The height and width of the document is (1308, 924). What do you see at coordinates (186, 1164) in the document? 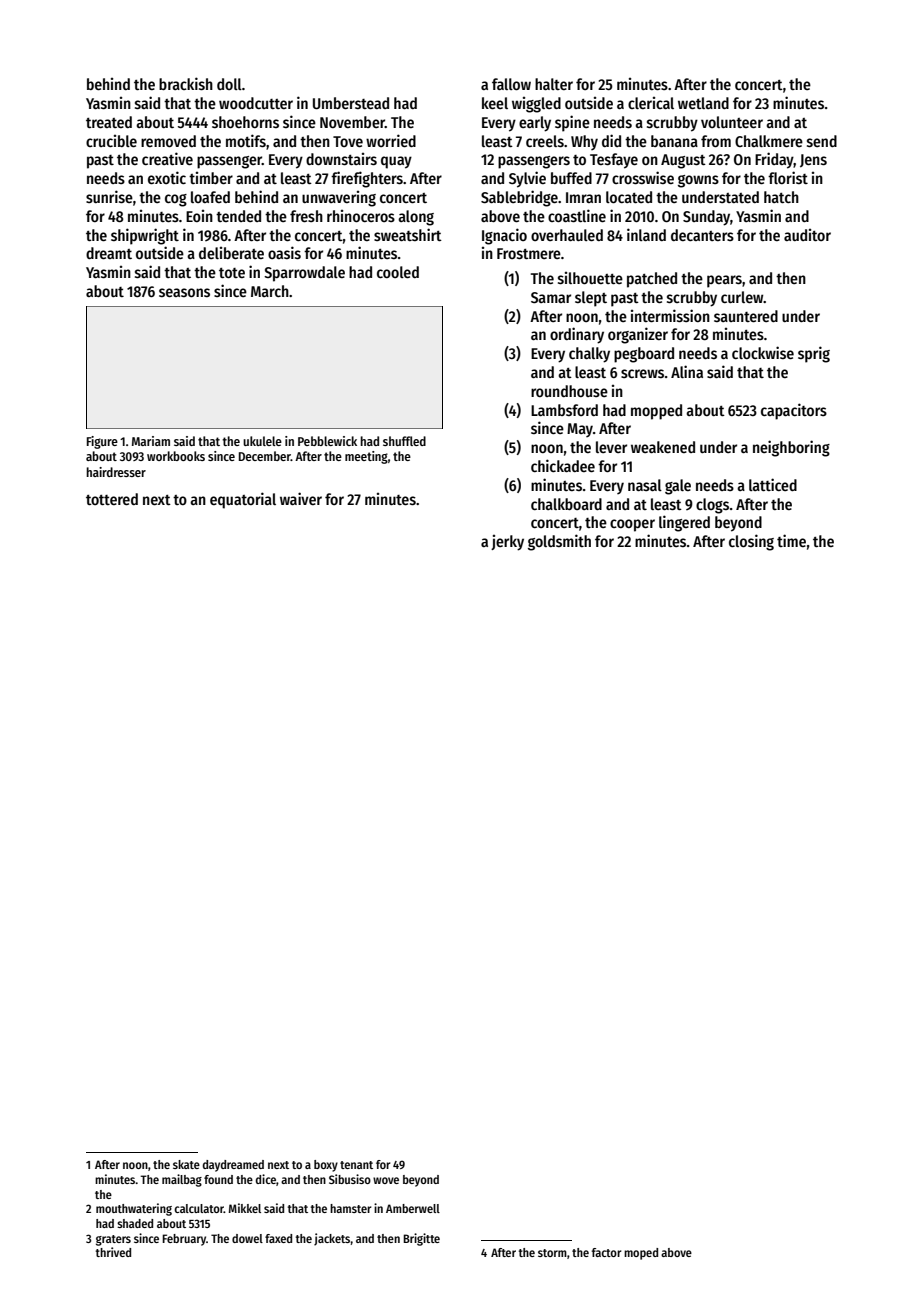
I see `skate` at bounding box center [186, 1164].
